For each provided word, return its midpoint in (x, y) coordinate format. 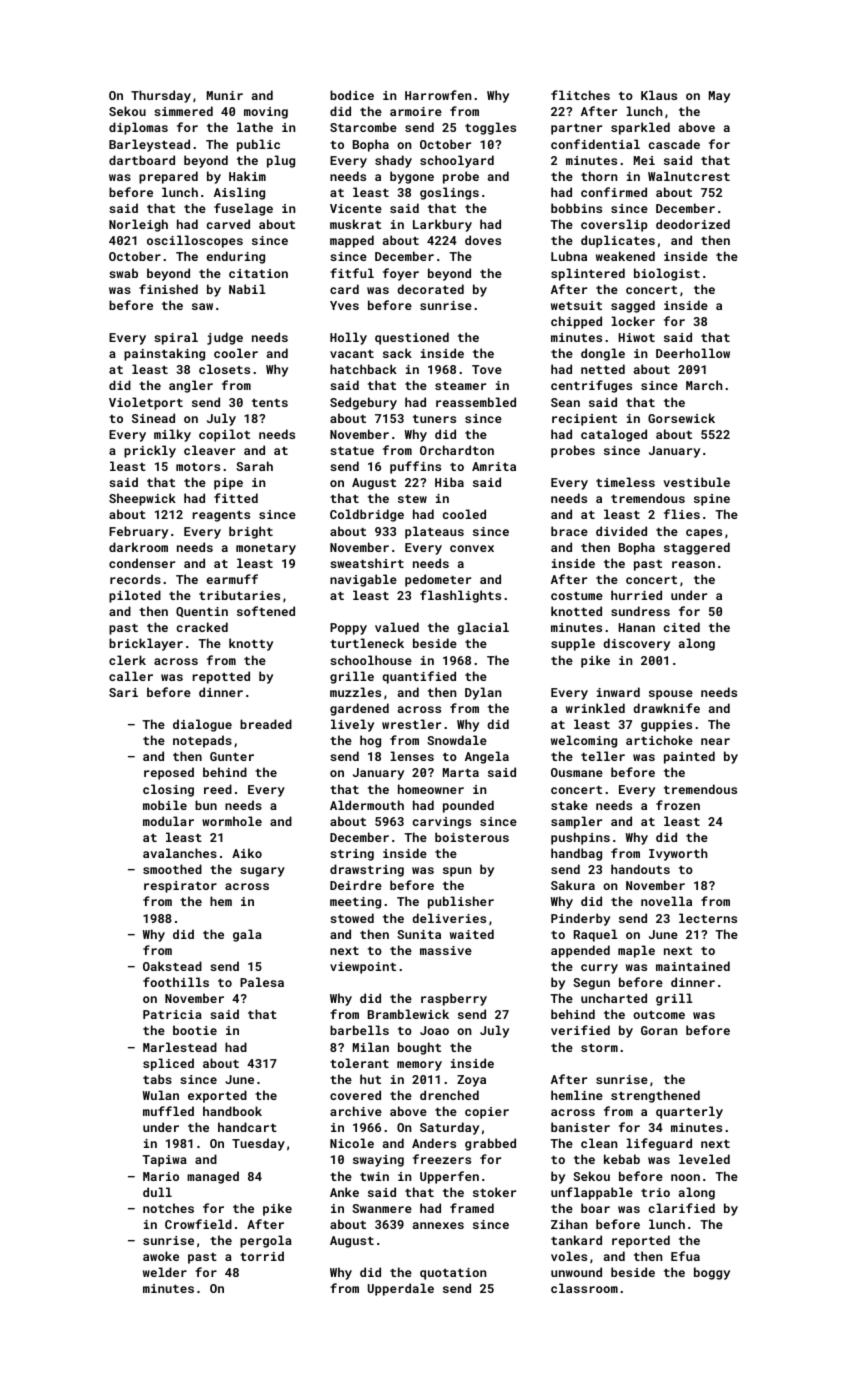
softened (266, 611)
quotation (453, 1274)
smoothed (172, 869)
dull (157, 1192)
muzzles (355, 692)
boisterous (472, 837)
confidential (595, 144)
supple (573, 644)
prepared (168, 177)
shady (393, 161)
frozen (678, 805)
